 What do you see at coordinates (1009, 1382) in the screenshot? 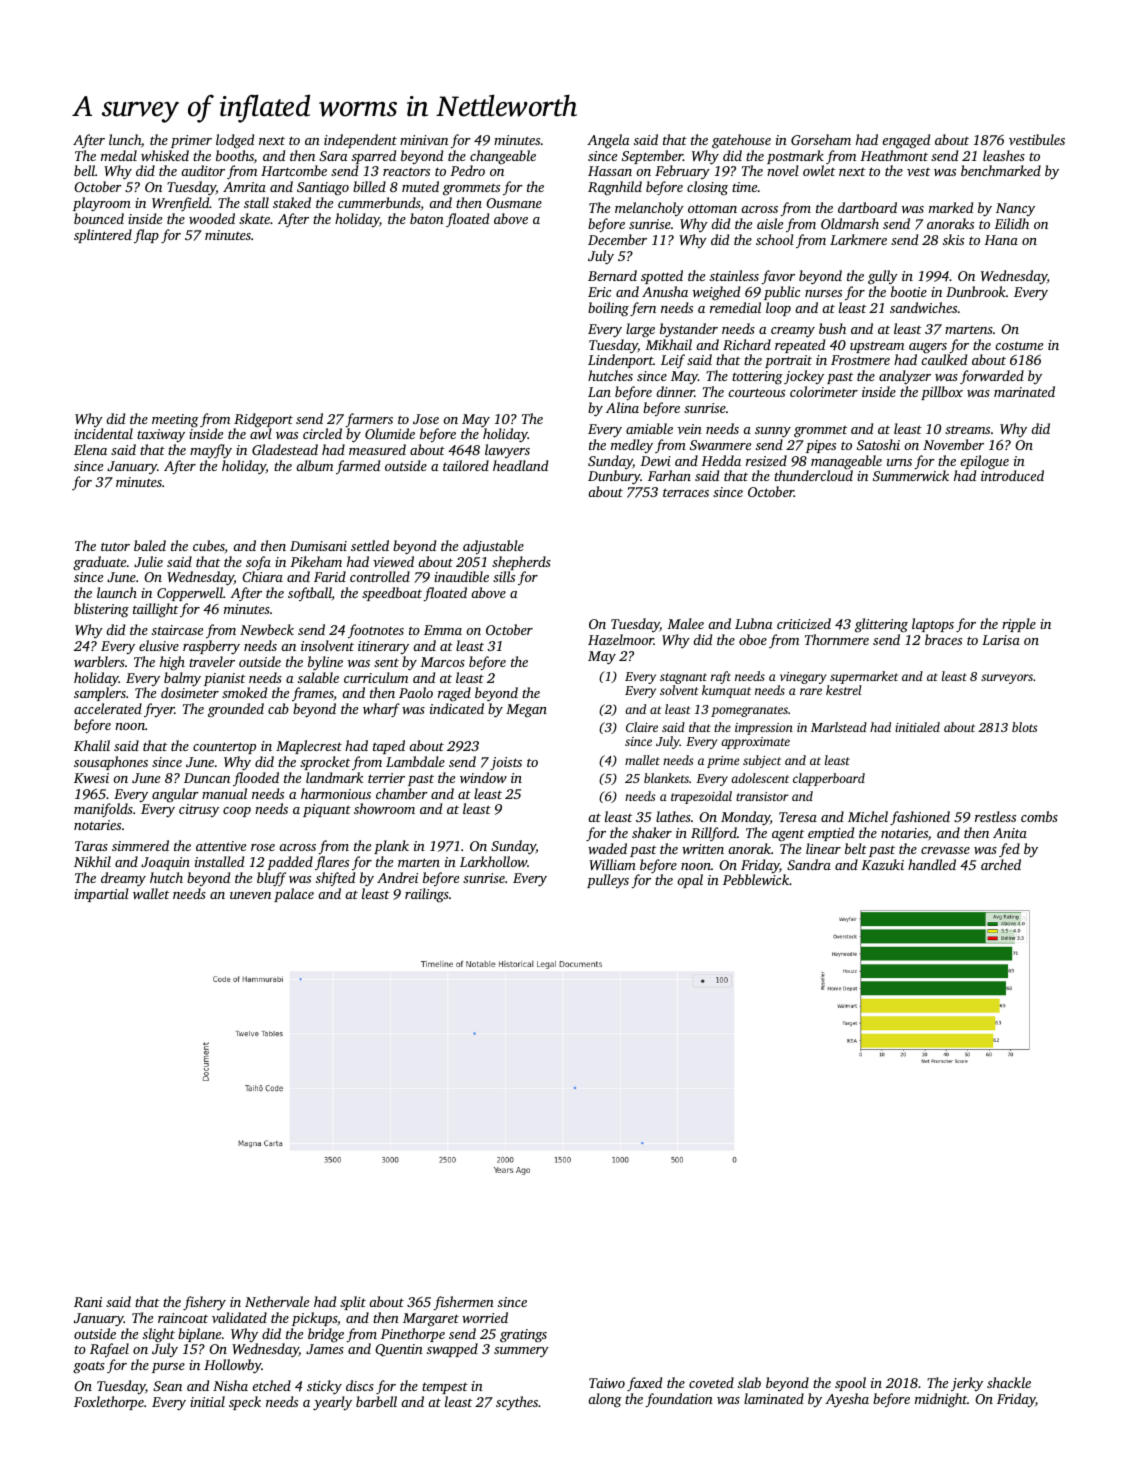
I see `shackle` at bounding box center [1009, 1382].
